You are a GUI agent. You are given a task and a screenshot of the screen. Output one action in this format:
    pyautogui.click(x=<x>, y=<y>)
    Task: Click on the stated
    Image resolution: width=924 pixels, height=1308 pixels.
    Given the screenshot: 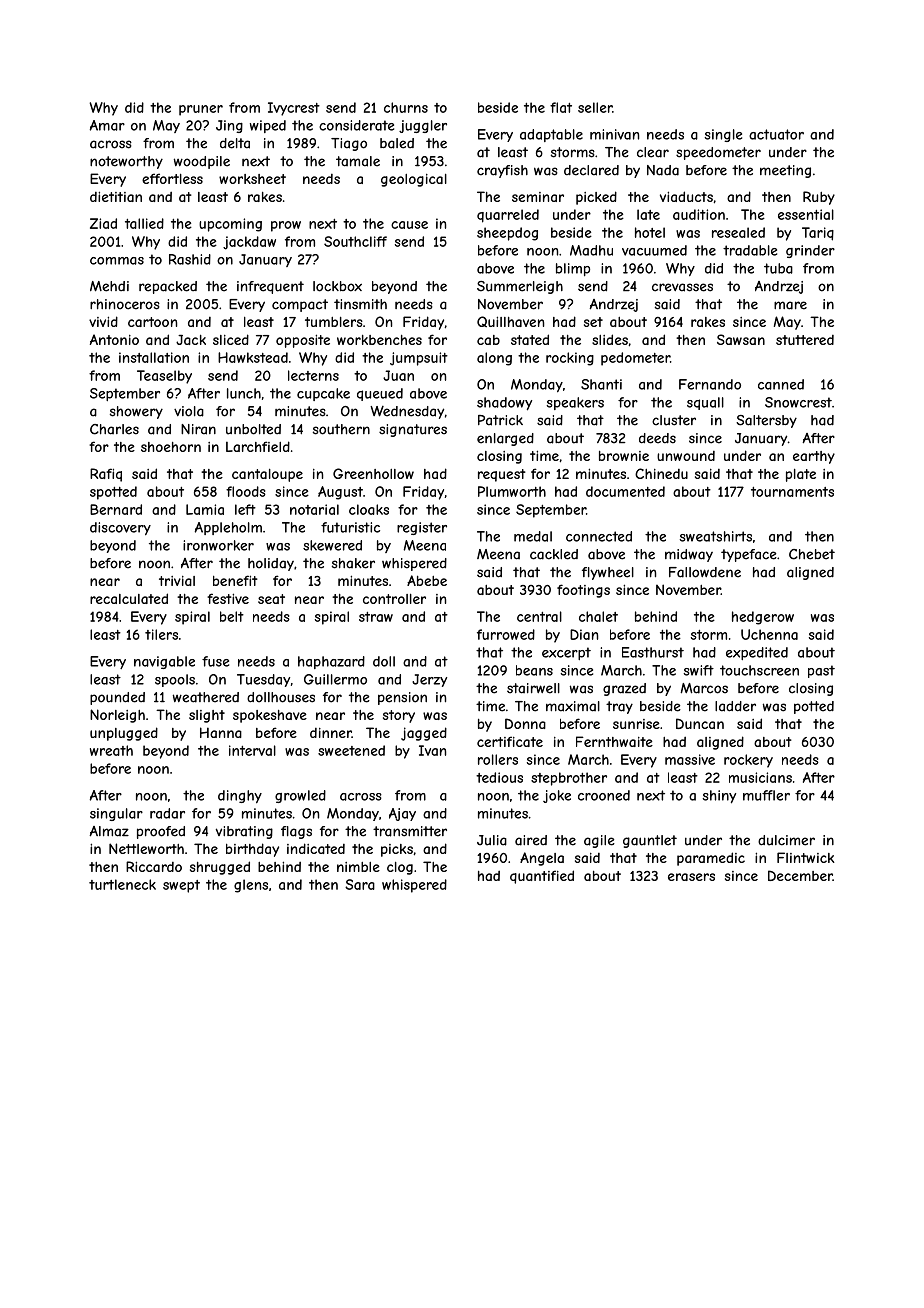 What is the action you would take?
    pyautogui.click(x=530, y=339)
